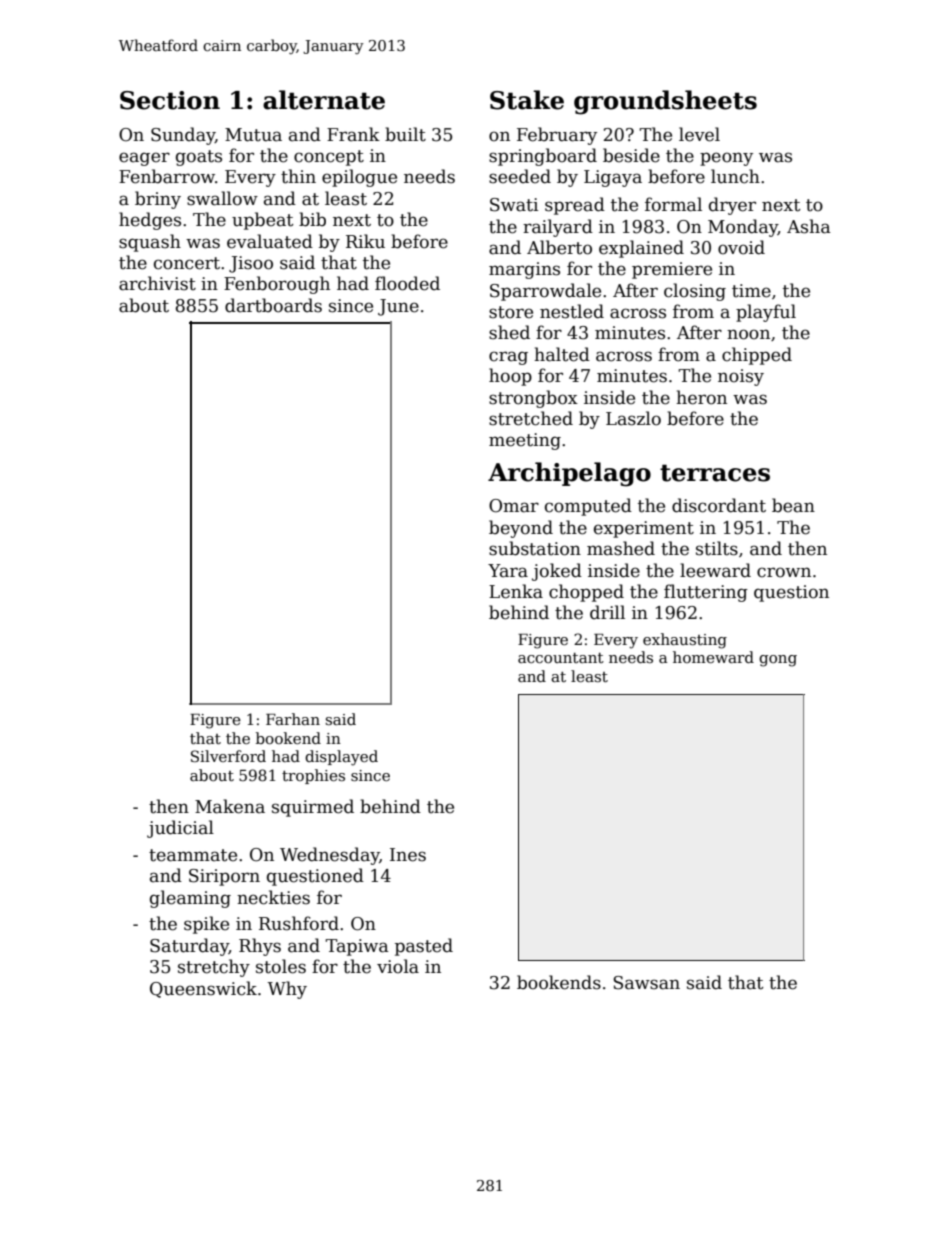 This image has width=952, height=1233. I want to click on dartboards, so click(273, 305).
